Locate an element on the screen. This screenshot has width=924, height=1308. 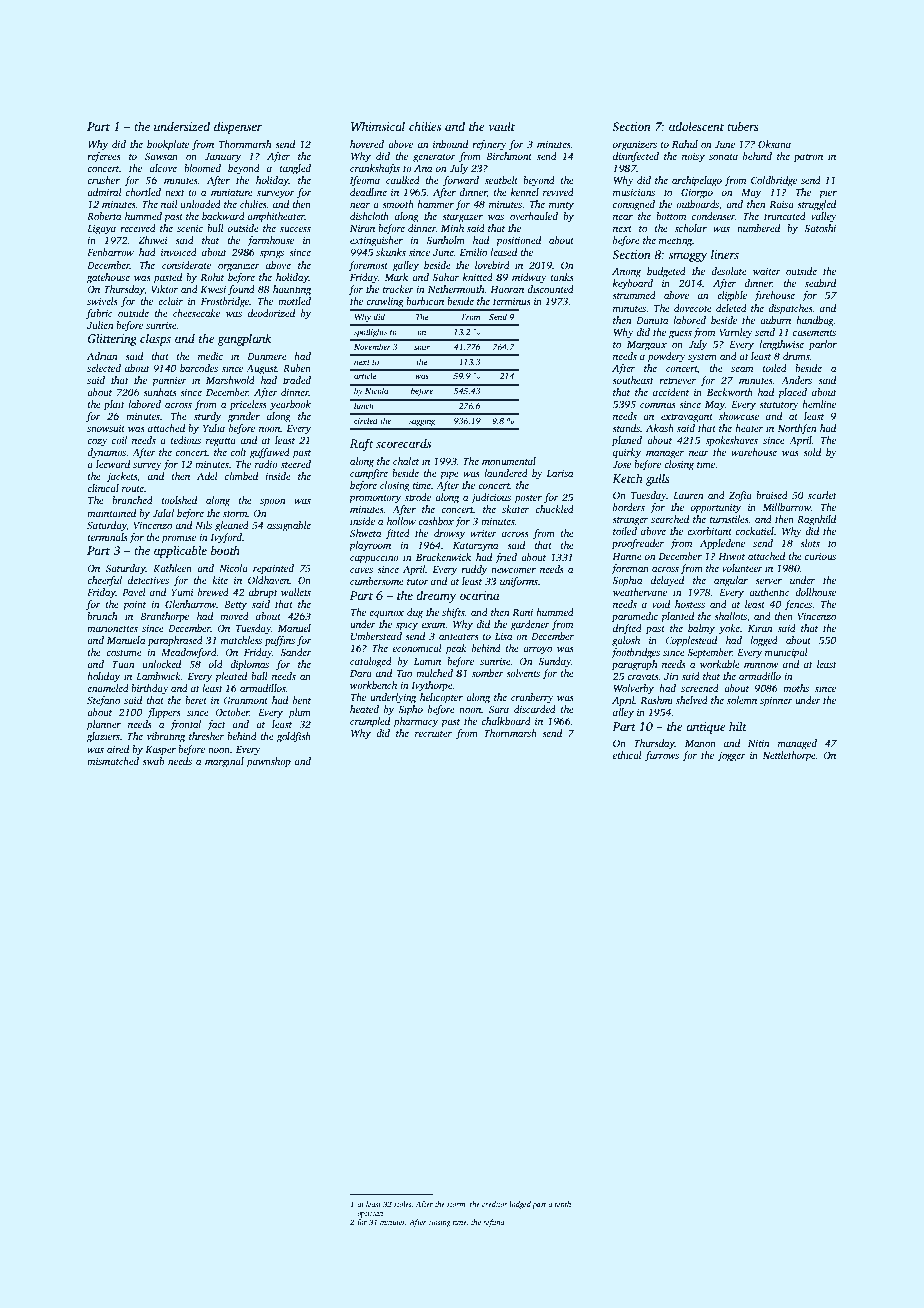
tenth is located at coordinates (563, 1204).
